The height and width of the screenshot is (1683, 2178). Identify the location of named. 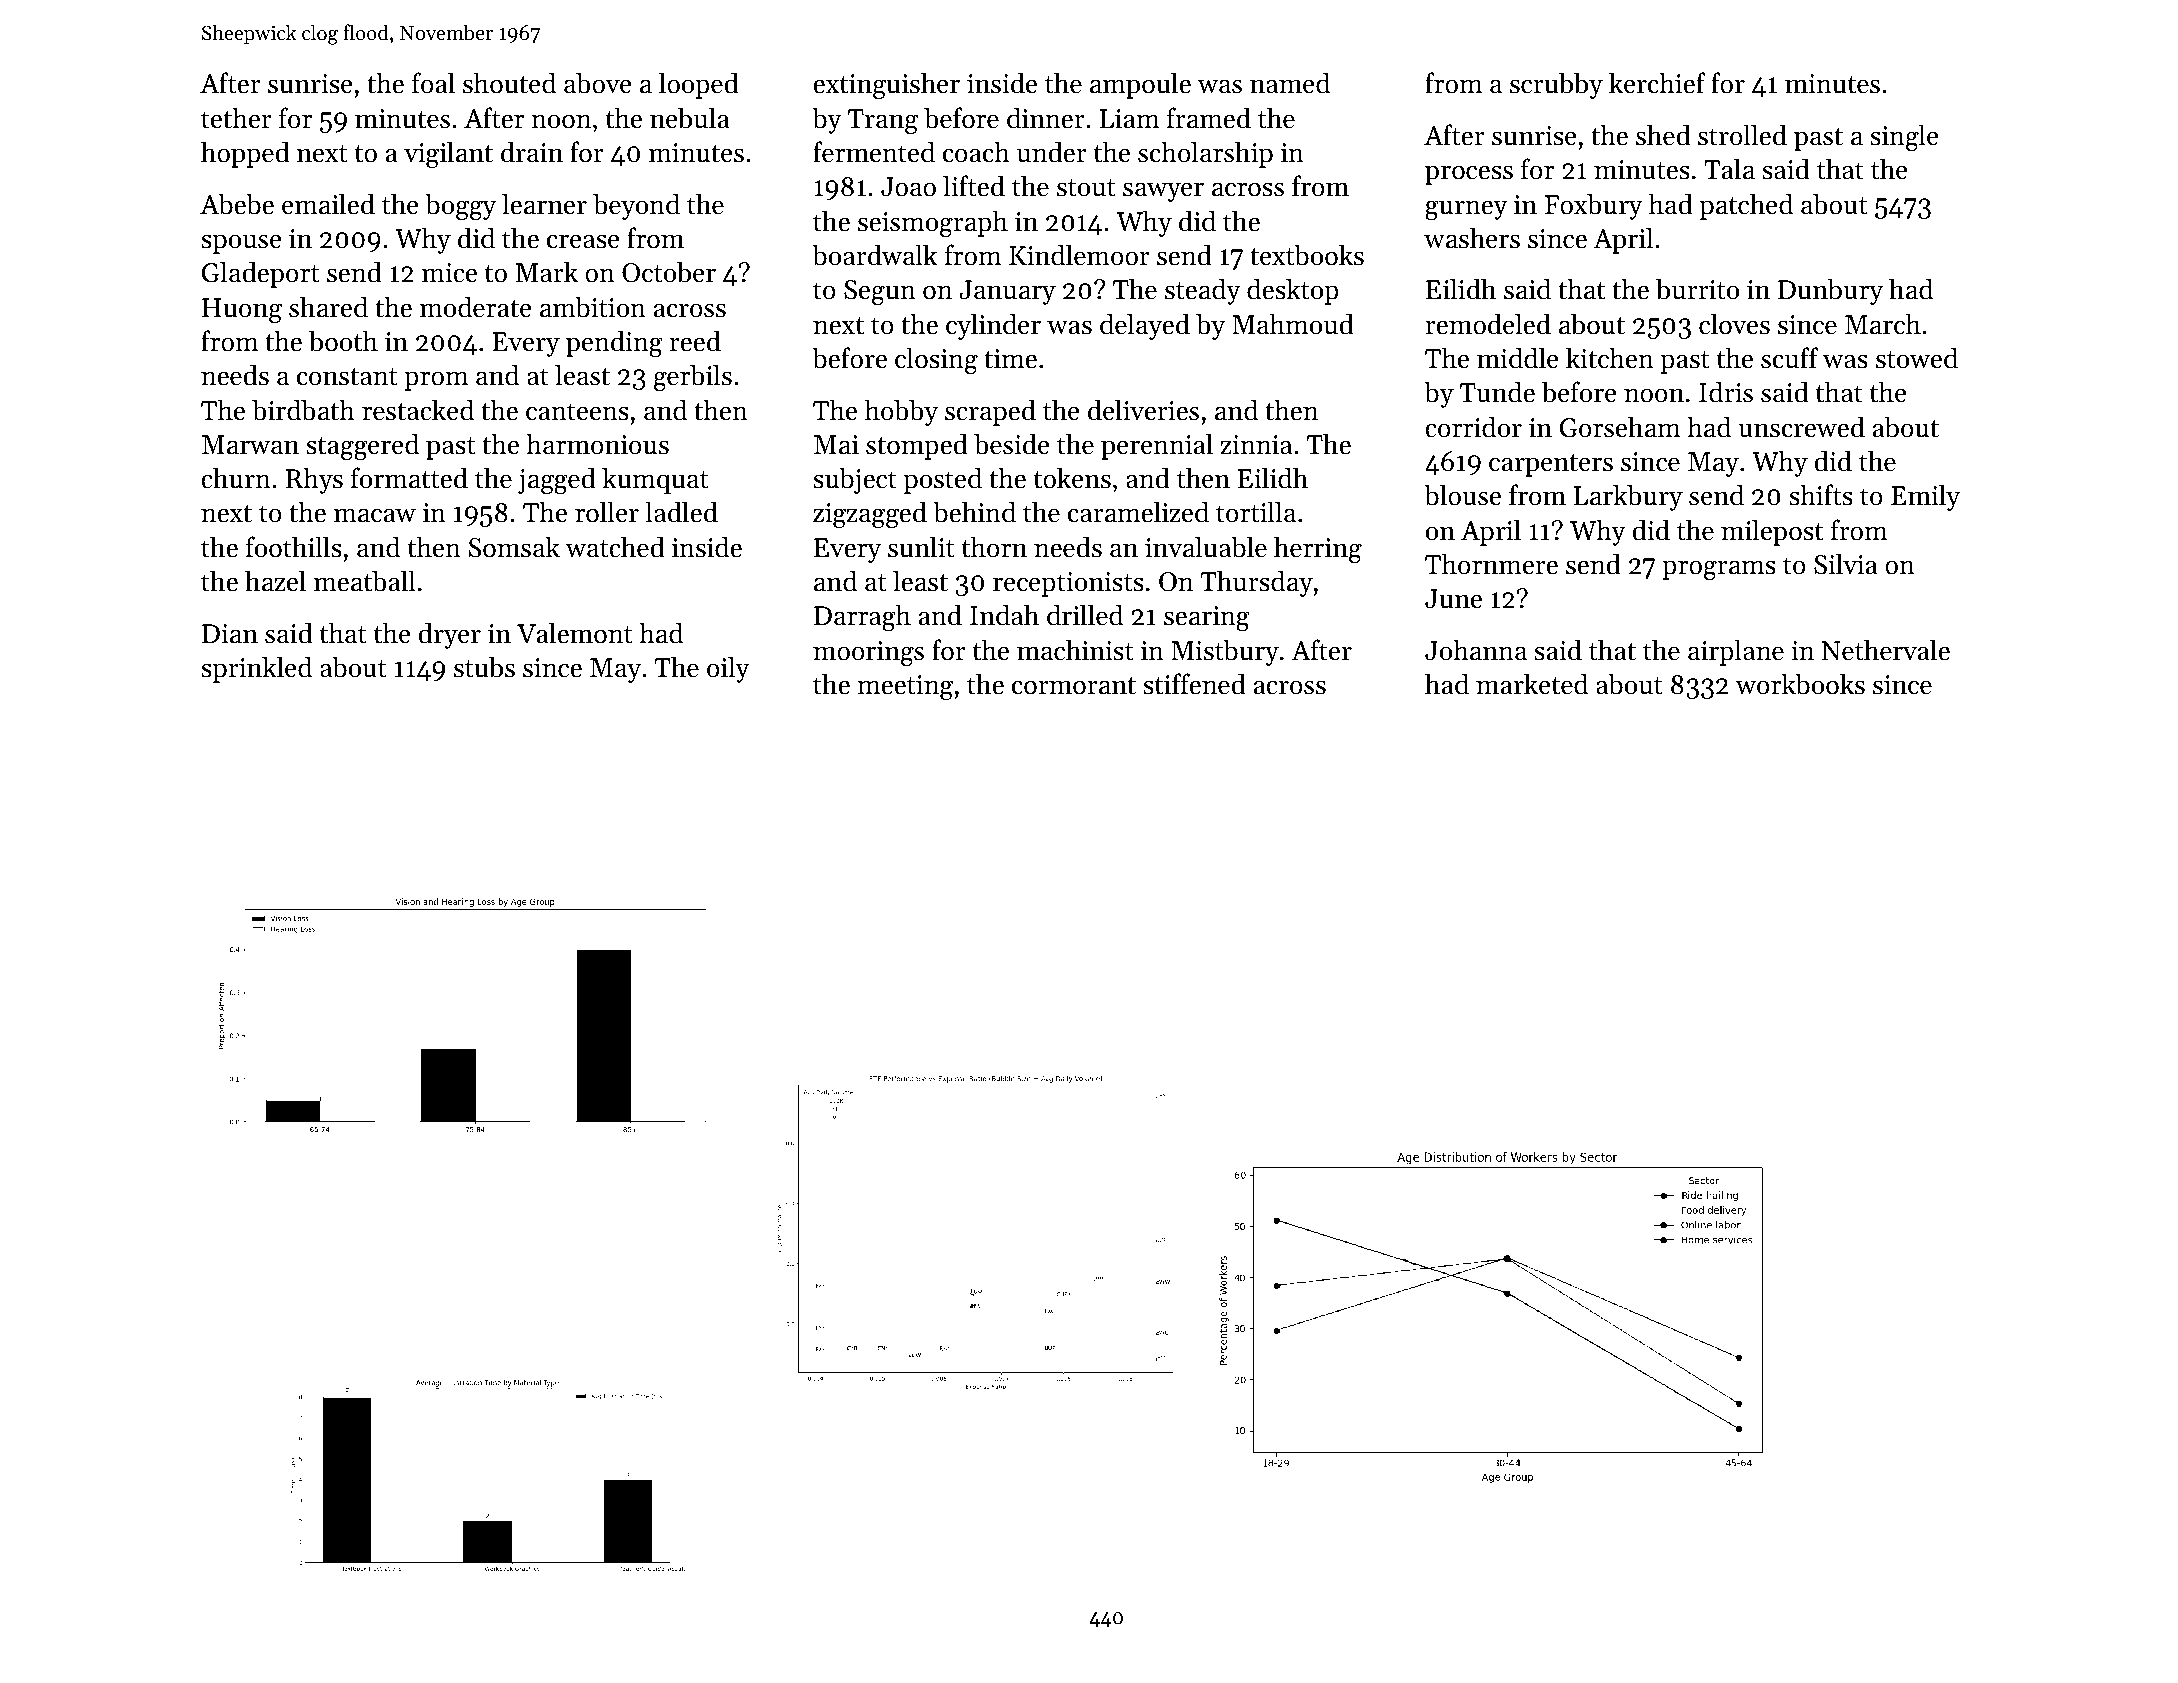
(1290, 83).
